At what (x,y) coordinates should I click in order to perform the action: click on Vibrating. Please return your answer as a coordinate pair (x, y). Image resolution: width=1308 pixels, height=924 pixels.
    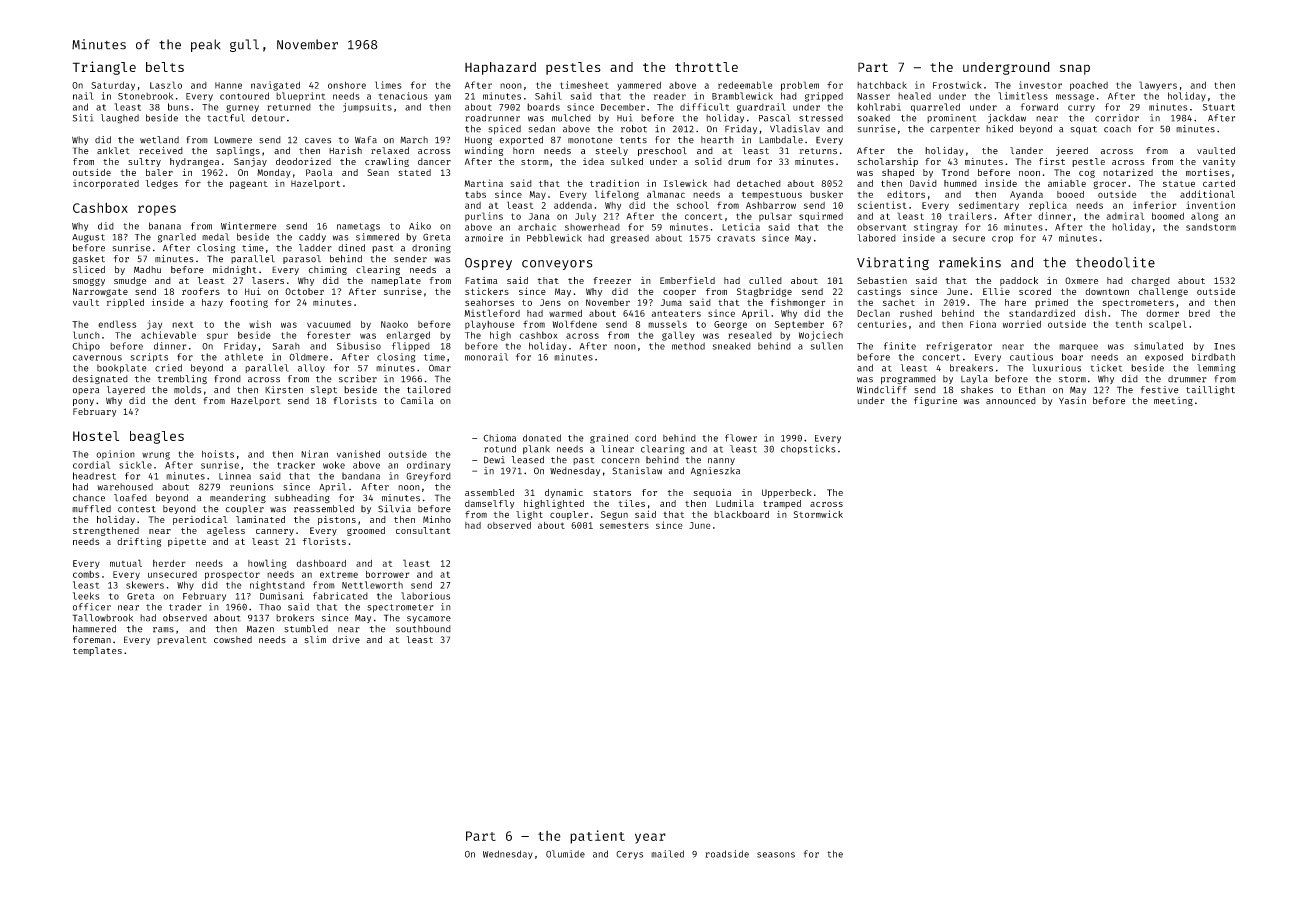
    Looking at the image, I should click on (893, 264).
